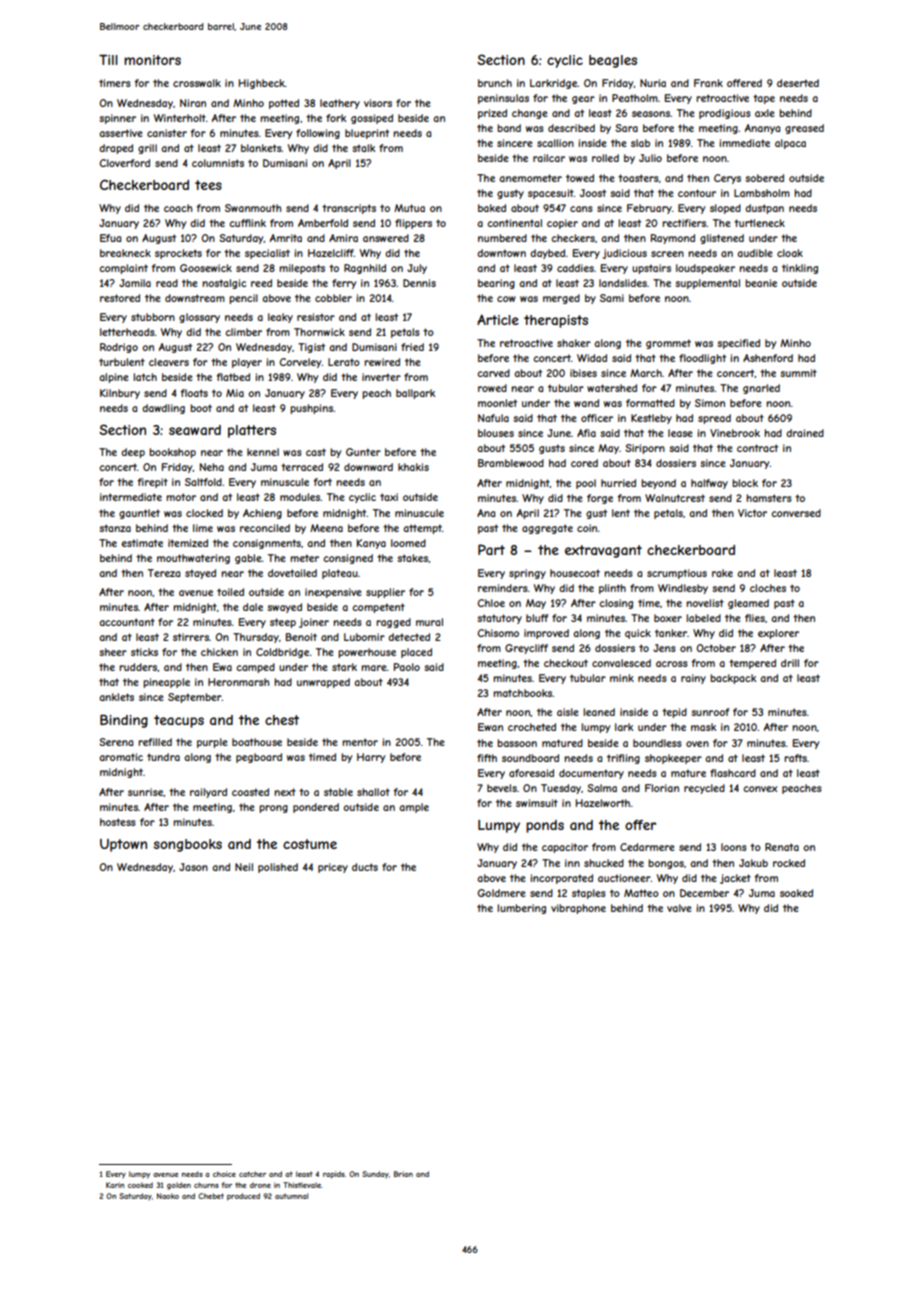  Describe the element at coordinates (191, 637) in the image. I see `stirrers` at that location.
